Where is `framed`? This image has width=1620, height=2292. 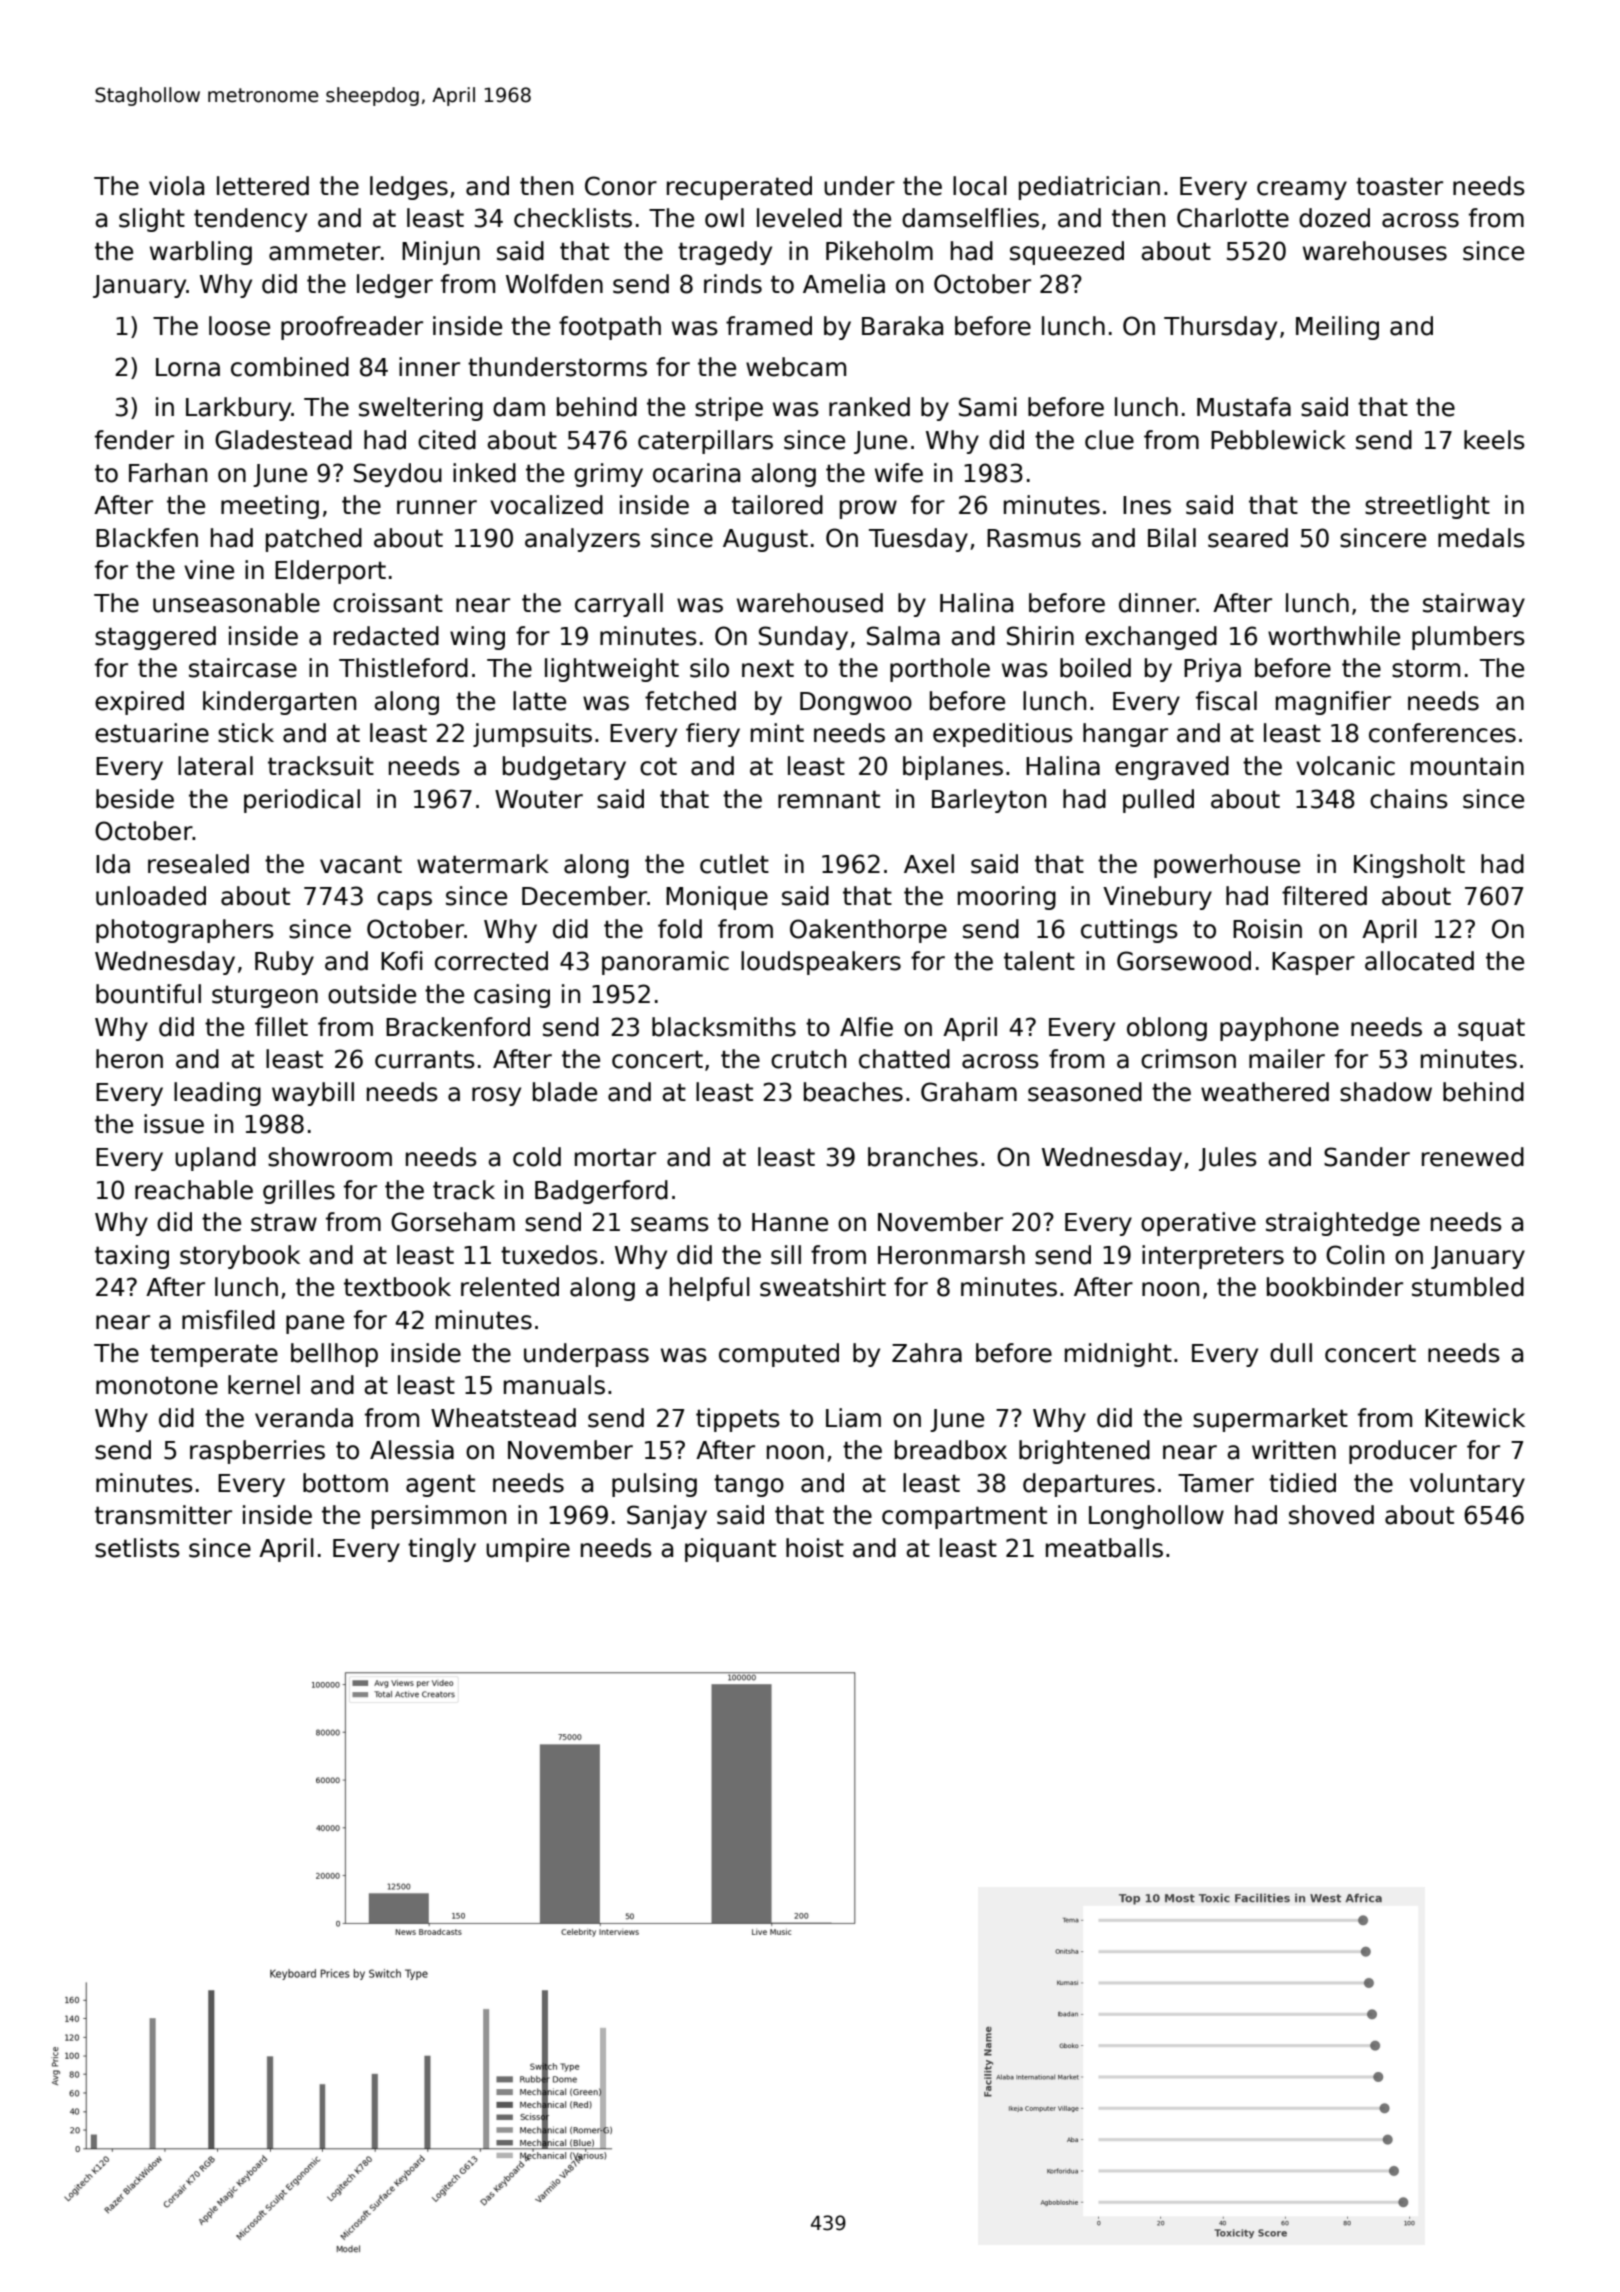 framed is located at coordinates (769, 326).
